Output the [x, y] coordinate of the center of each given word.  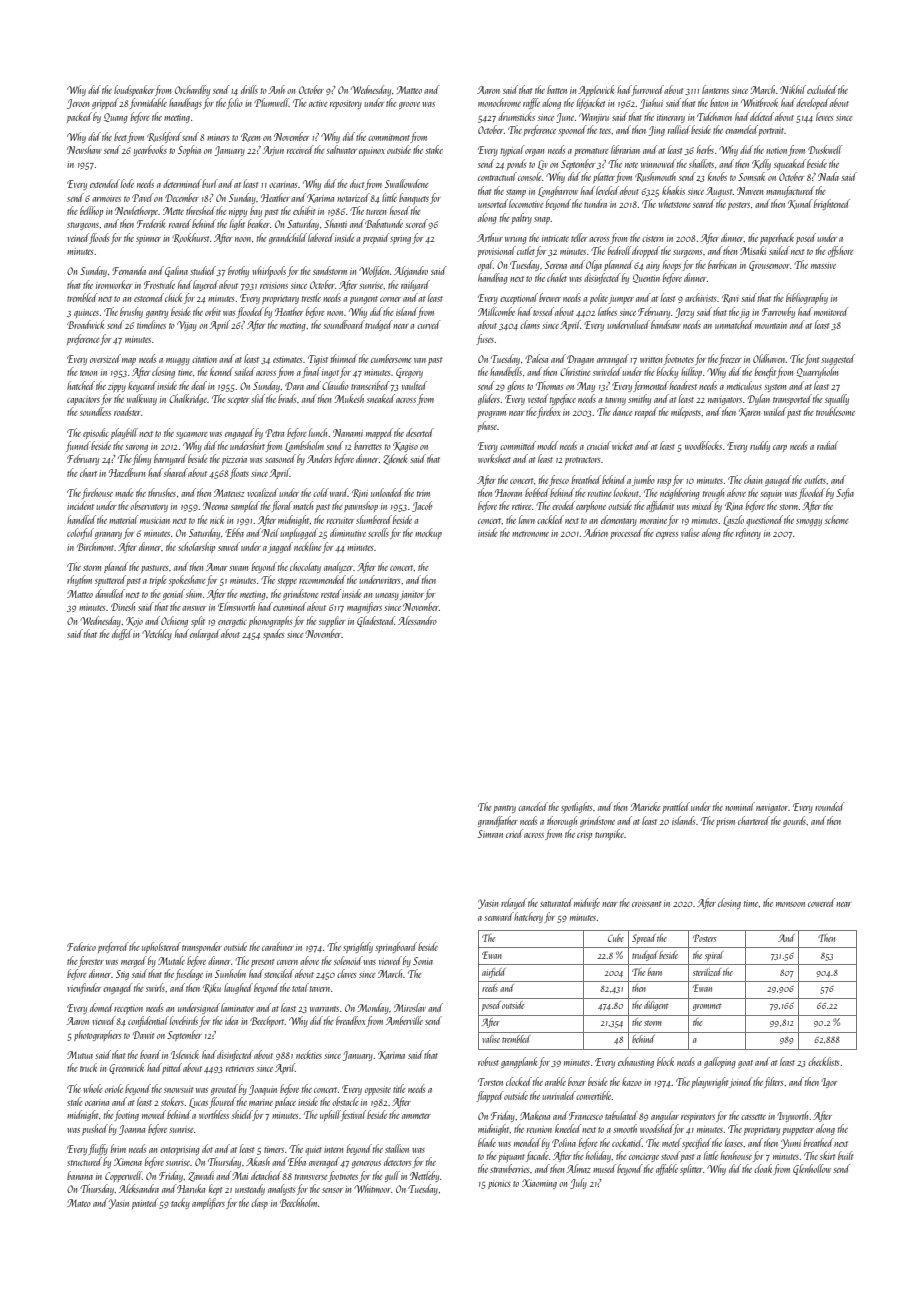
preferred [113, 947]
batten [557, 89]
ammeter [416, 1116]
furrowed [648, 90]
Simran [490, 834]
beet [120, 136]
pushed [95, 1129]
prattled [676, 807]
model [547, 445]
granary [108, 535]
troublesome [835, 411]
